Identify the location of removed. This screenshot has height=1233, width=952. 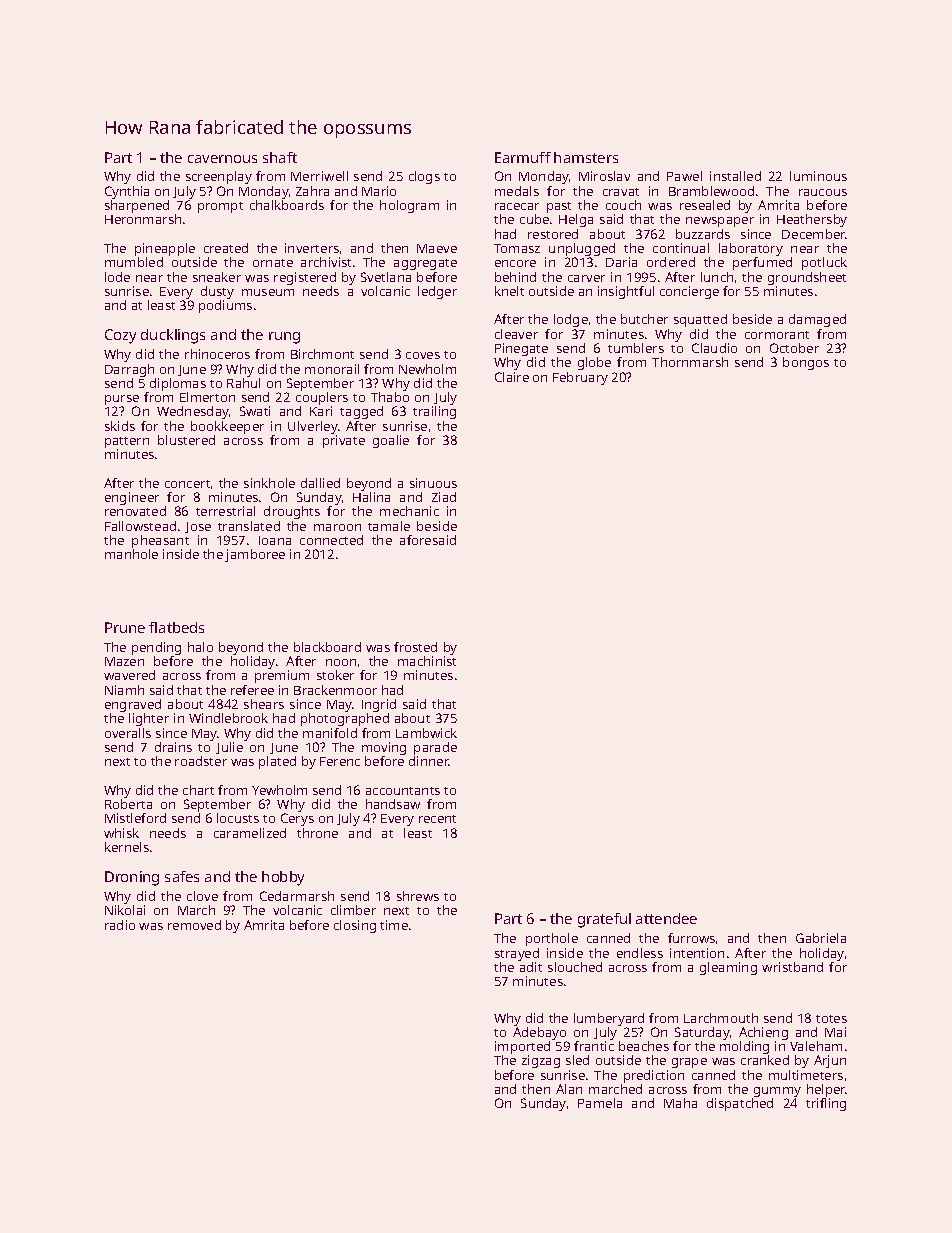
(194, 925).
